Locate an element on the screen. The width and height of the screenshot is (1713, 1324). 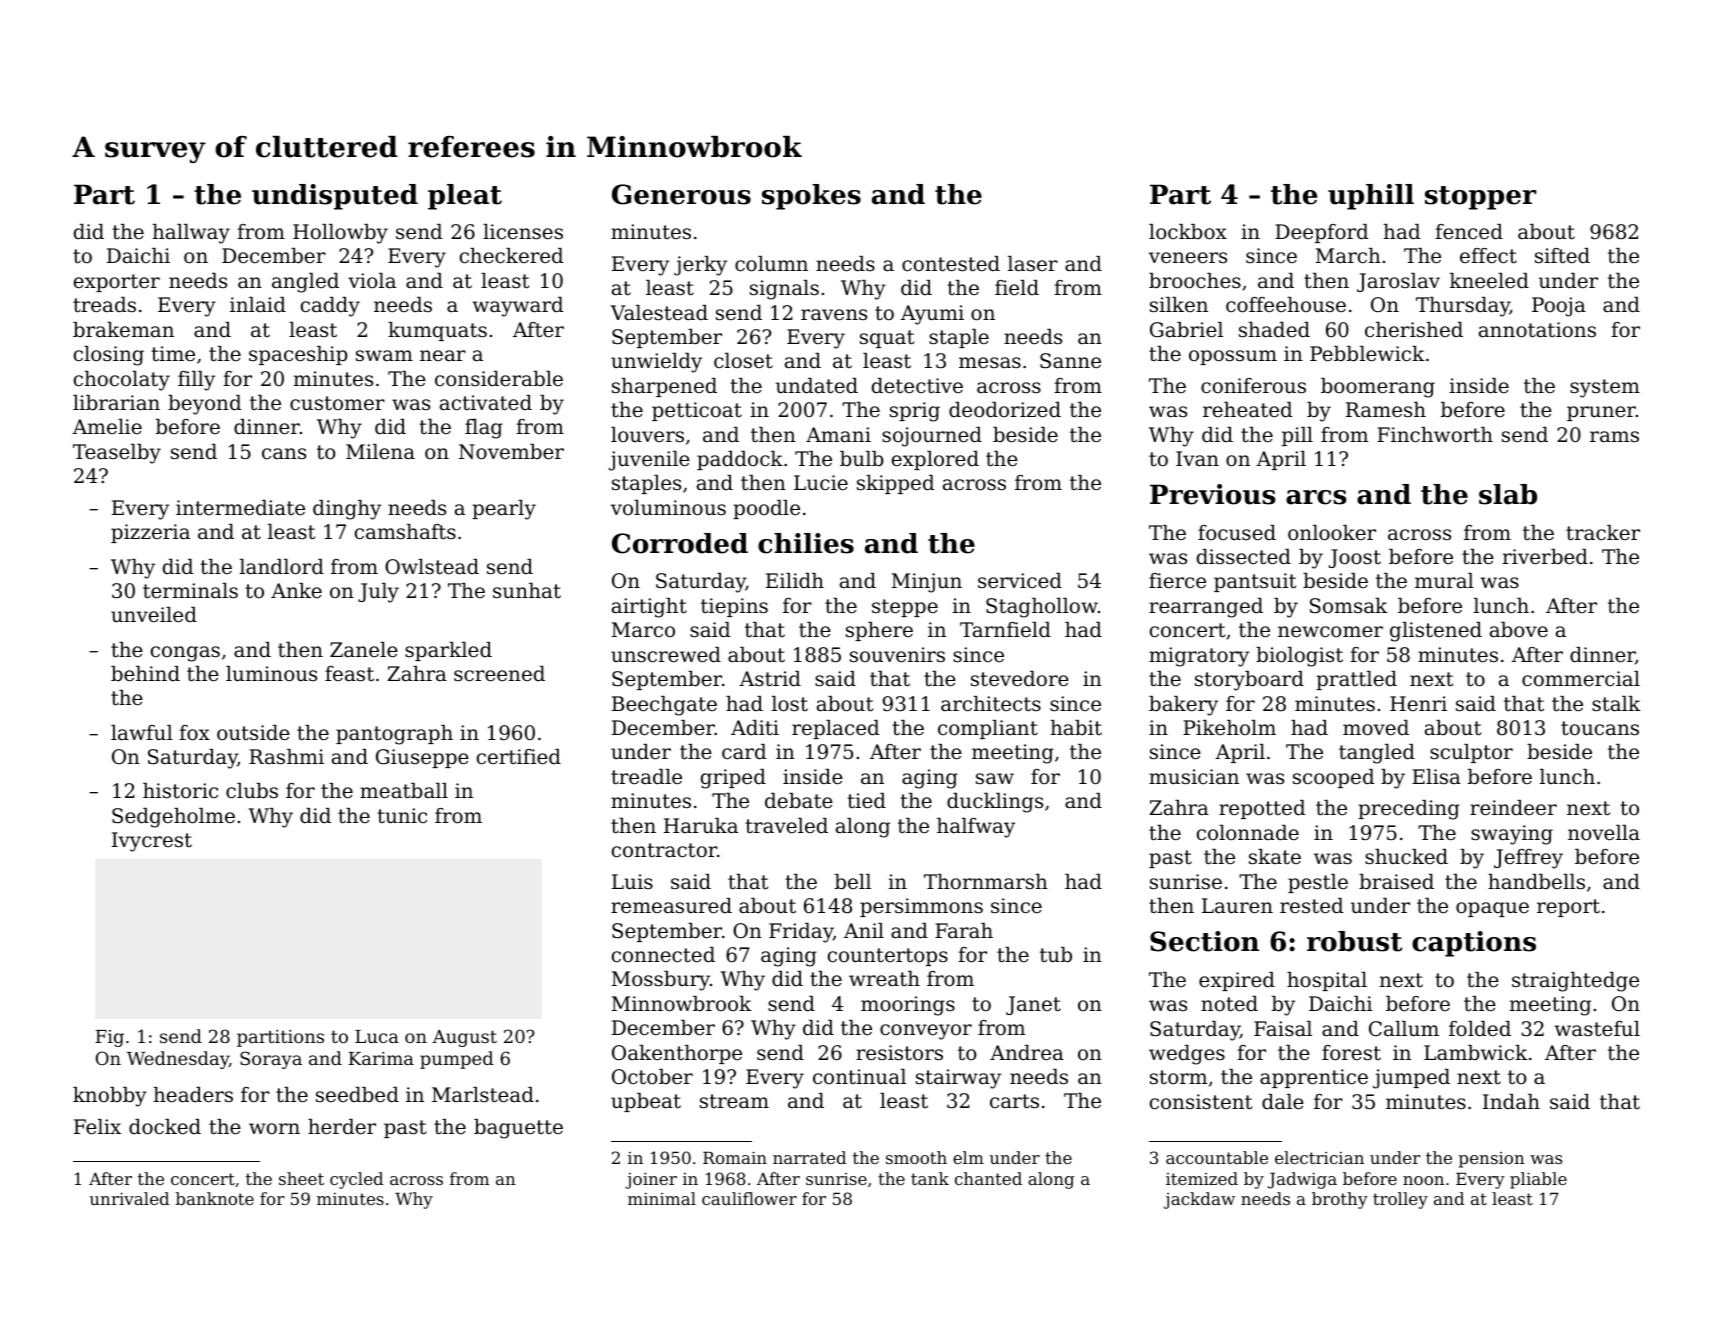
caddy is located at coordinates (330, 307).
